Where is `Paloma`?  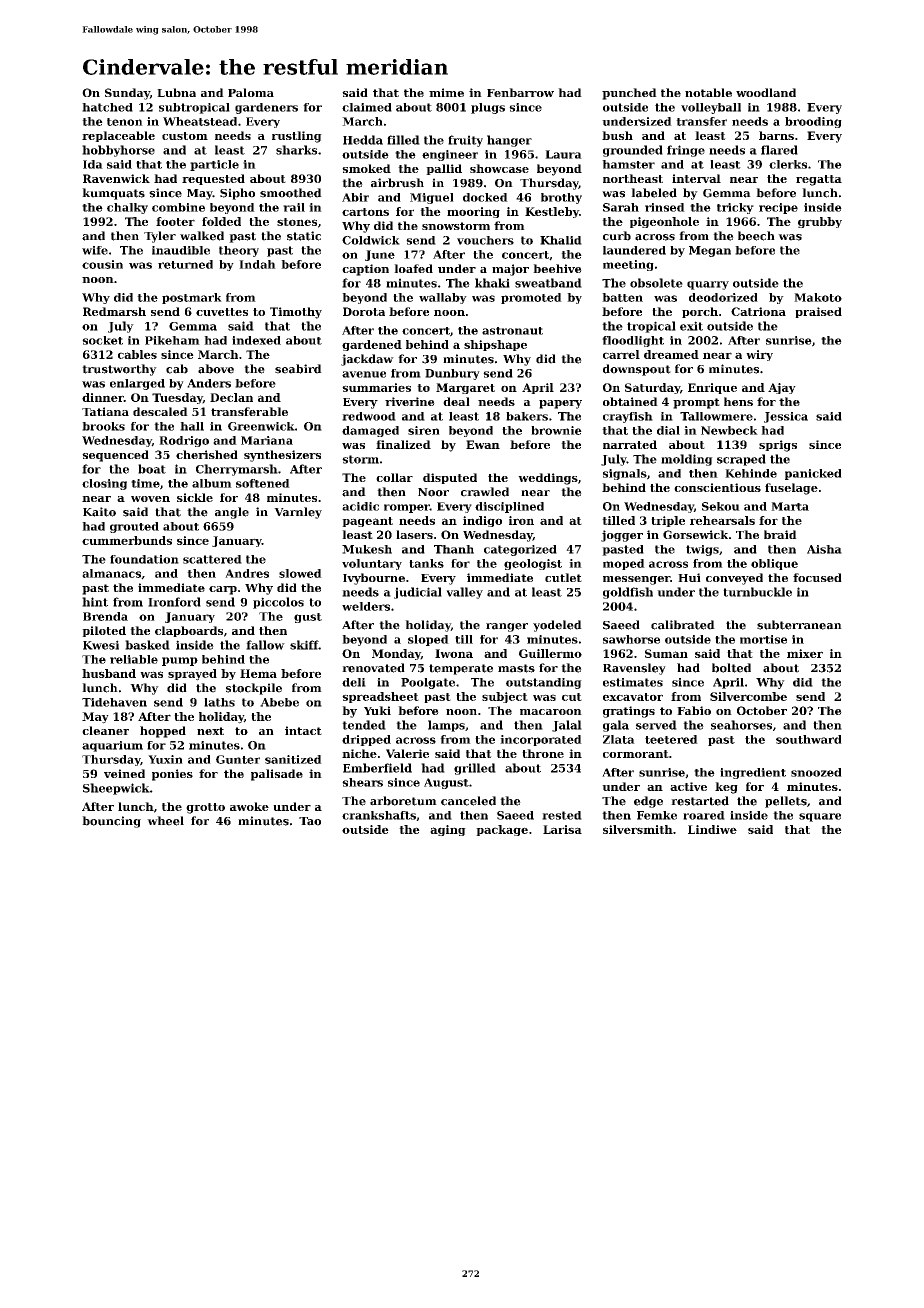 Paloma is located at coordinates (251, 92).
